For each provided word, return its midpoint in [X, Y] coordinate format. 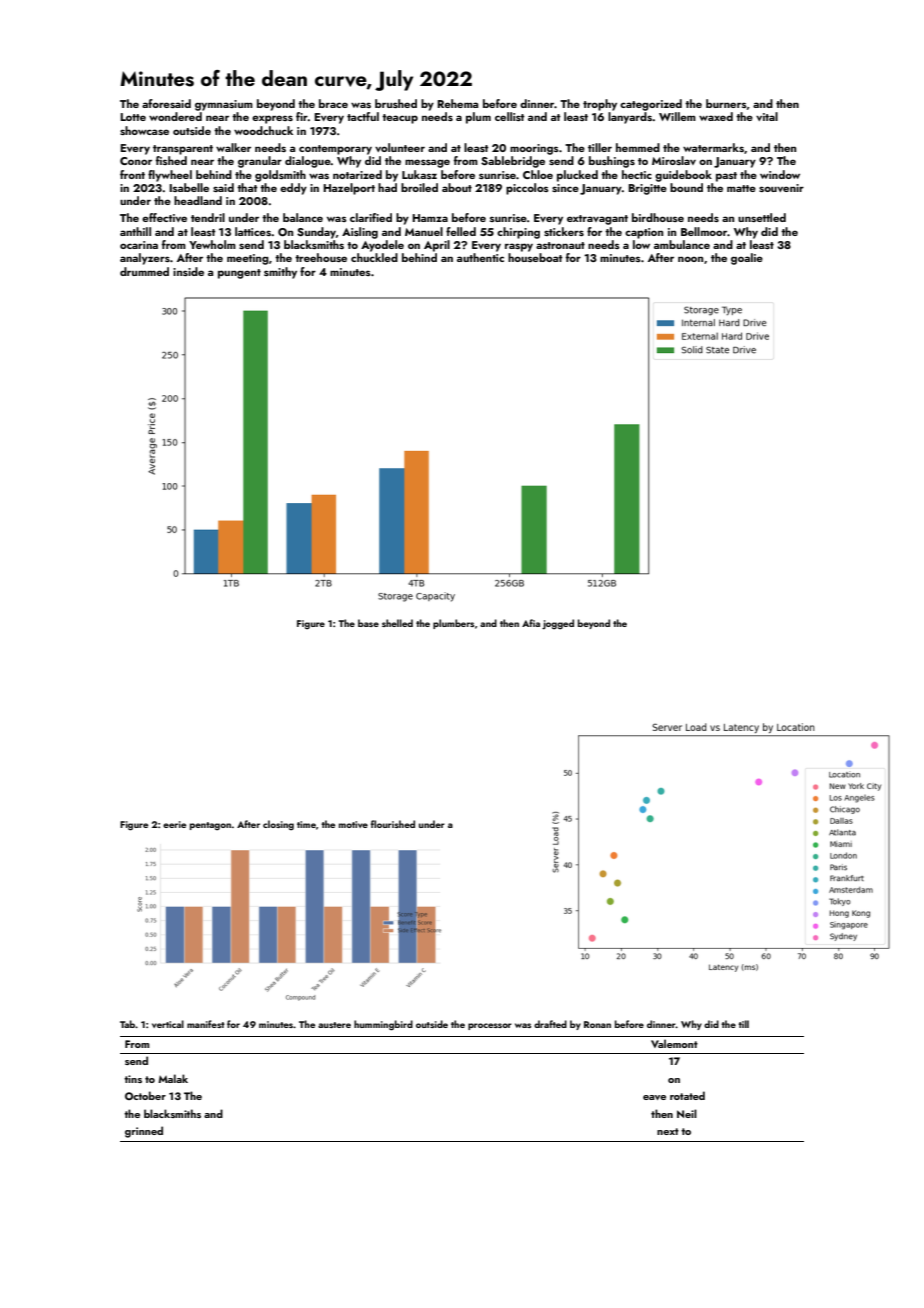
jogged [558, 624]
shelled [397, 623]
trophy [600, 105]
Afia [531, 623]
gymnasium [224, 105]
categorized [651, 105]
